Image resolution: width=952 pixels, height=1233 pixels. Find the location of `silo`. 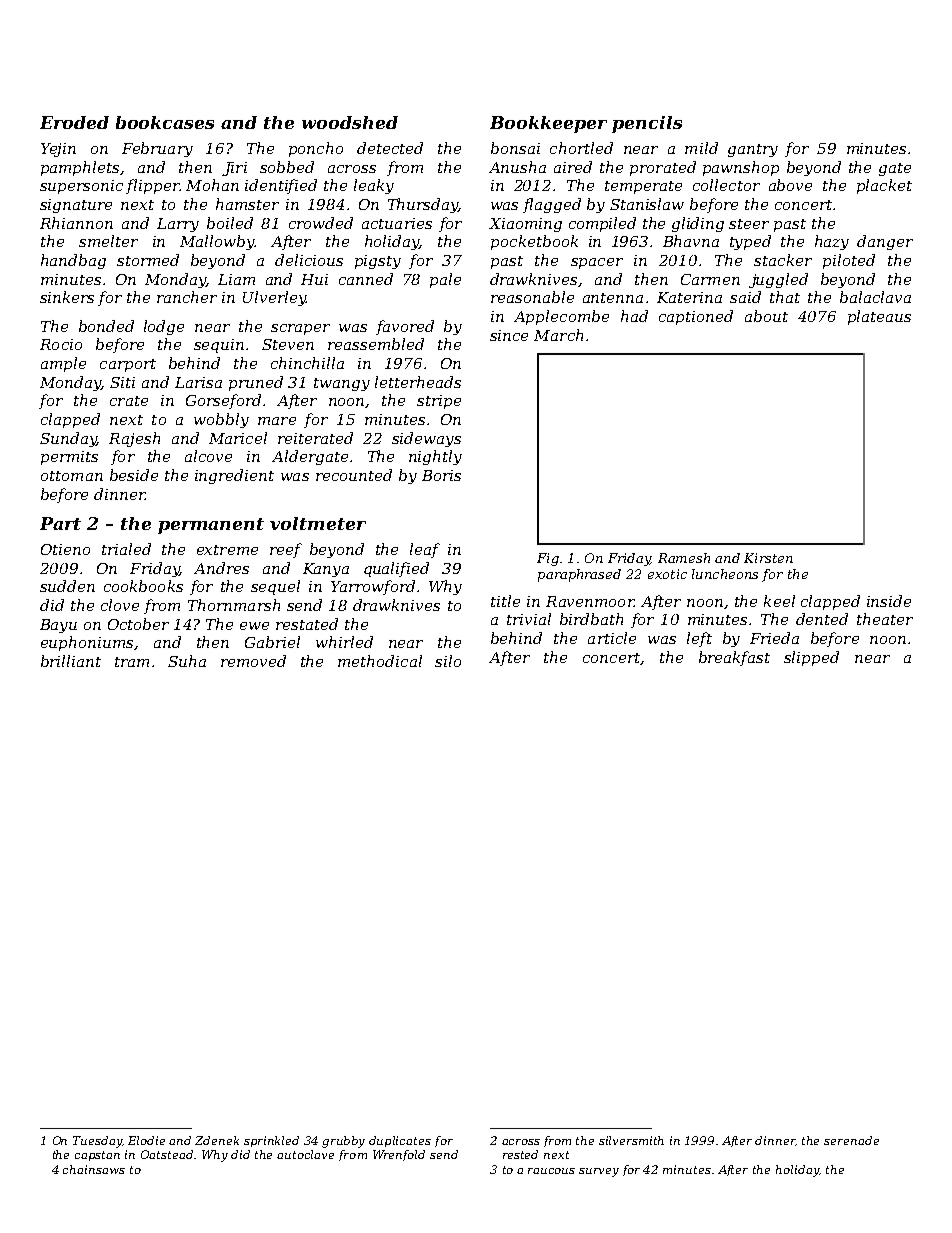

silo is located at coordinates (448, 661).
